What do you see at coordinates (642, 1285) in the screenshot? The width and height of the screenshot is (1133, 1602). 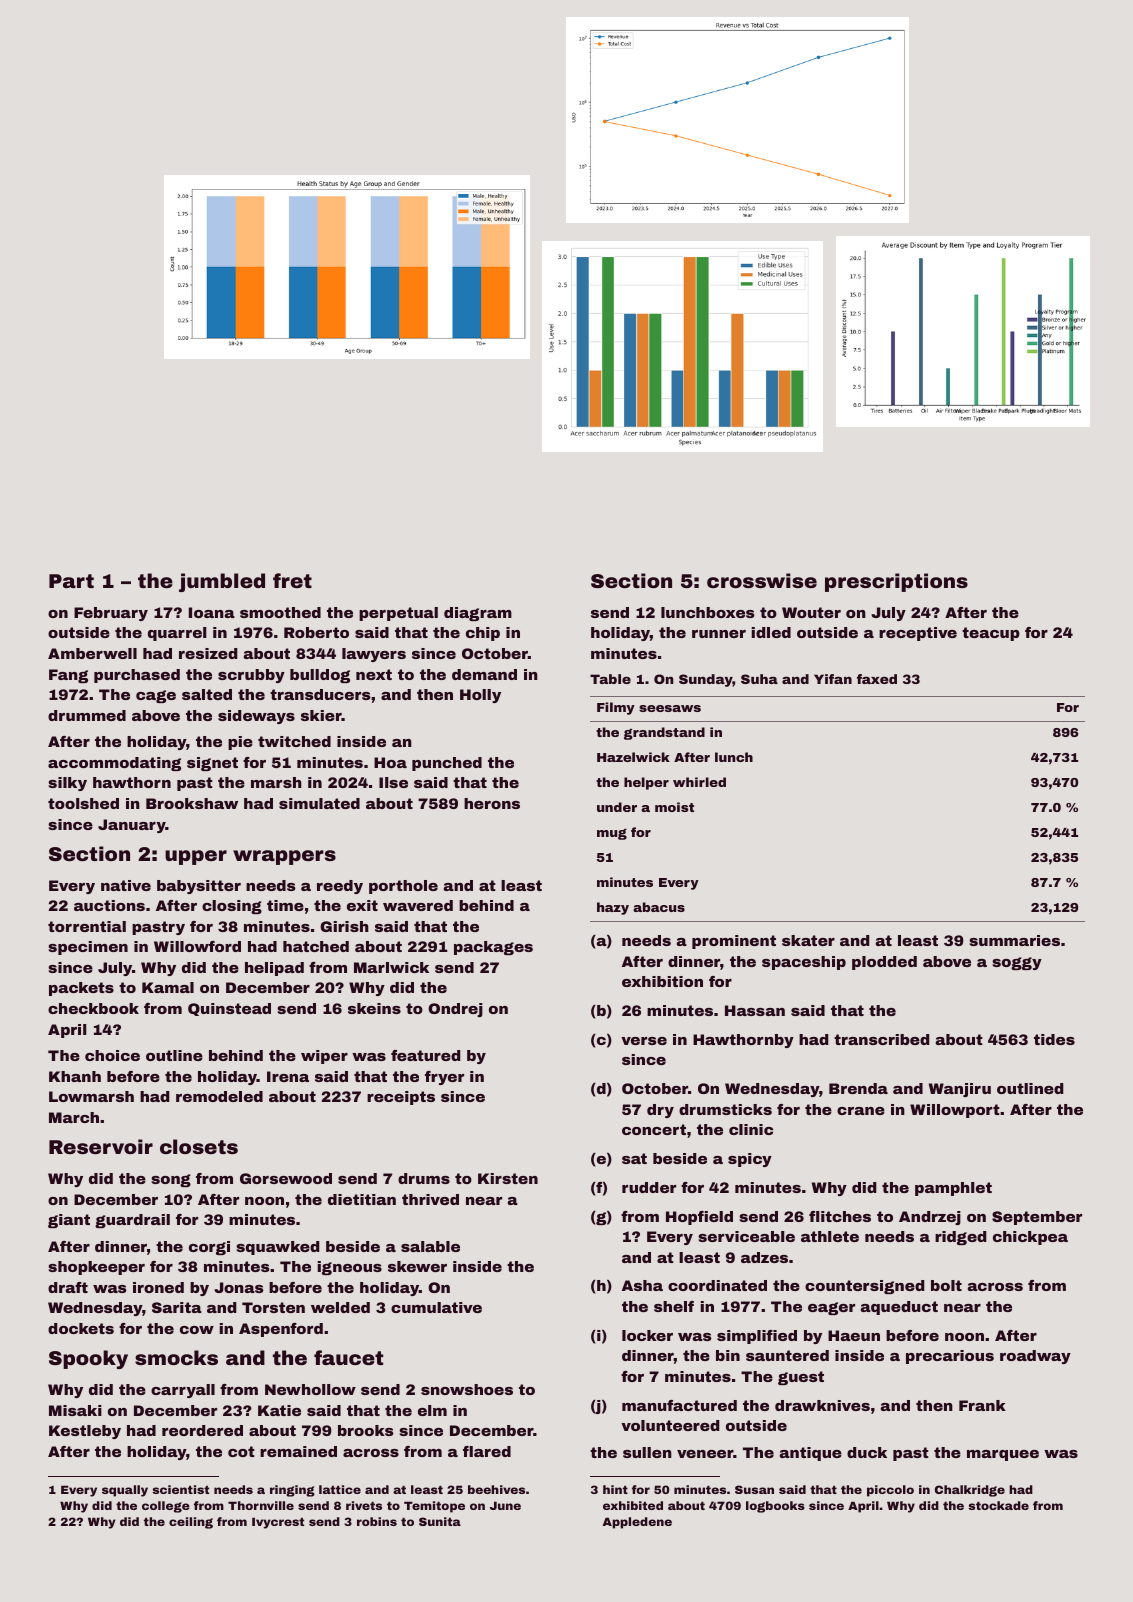 I see `Asha` at bounding box center [642, 1285].
